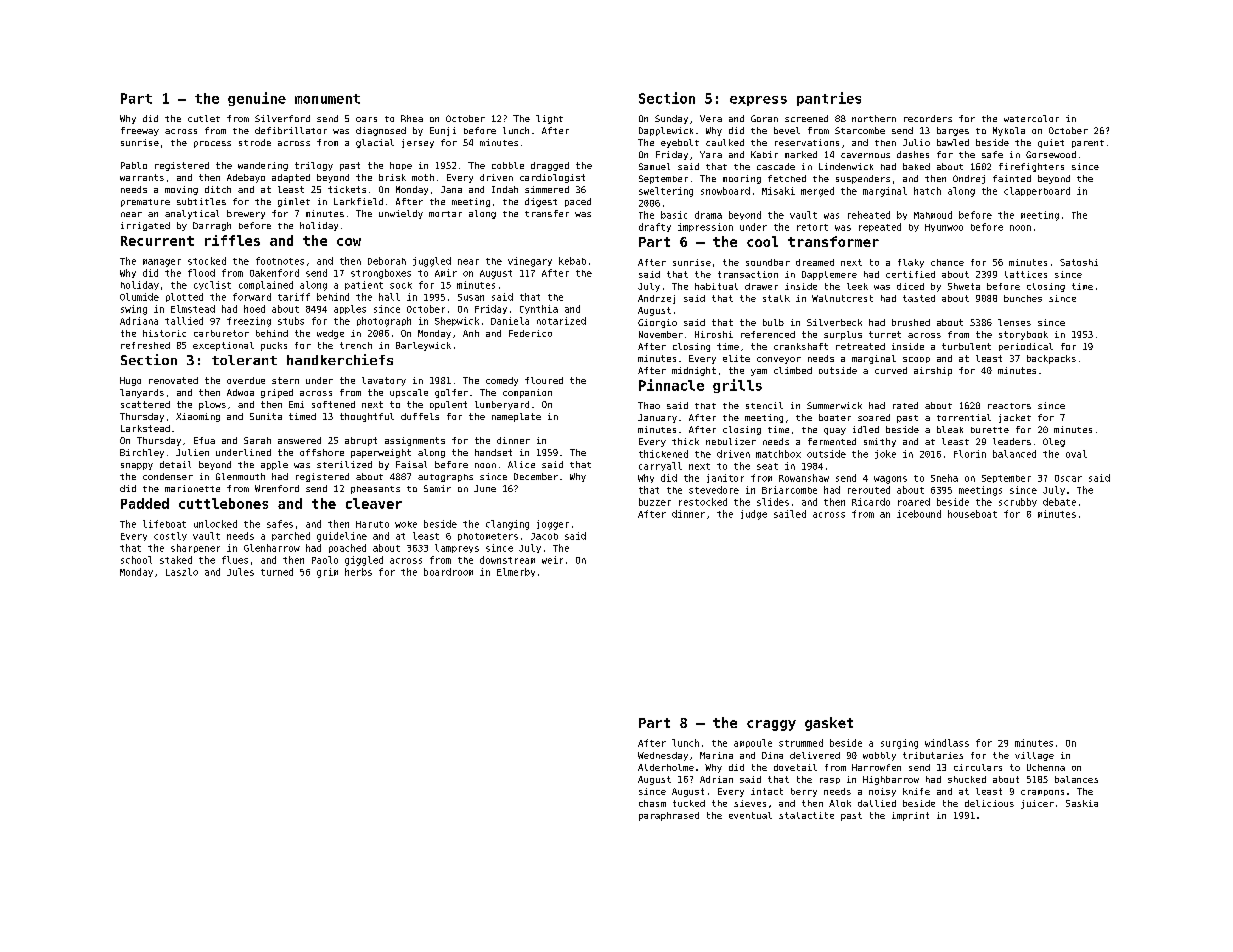  What do you see at coordinates (663, 756) in the screenshot?
I see `Wednesday` at bounding box center [663, 756].
